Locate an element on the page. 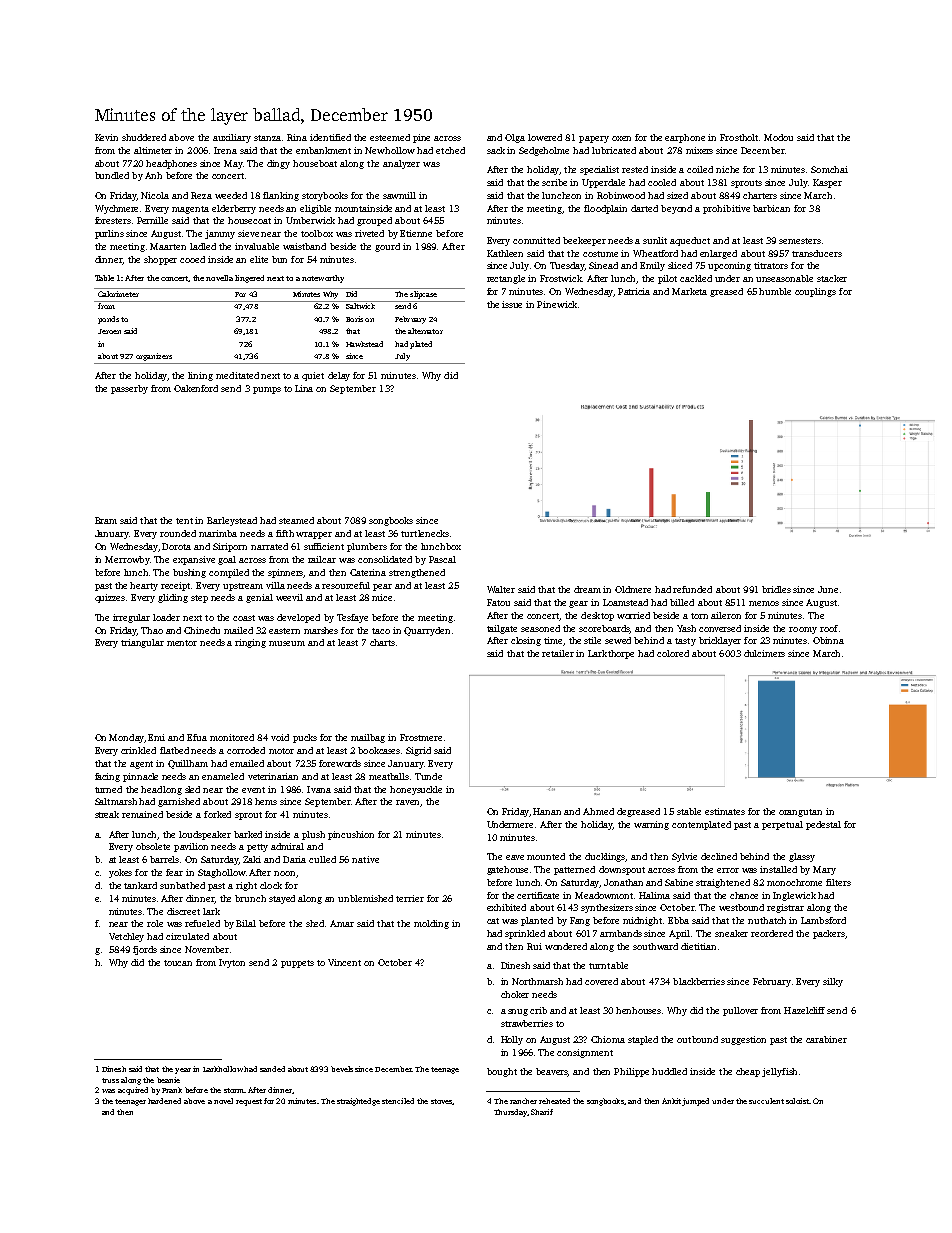  Merrowby is located at coordinates (127, 560).
